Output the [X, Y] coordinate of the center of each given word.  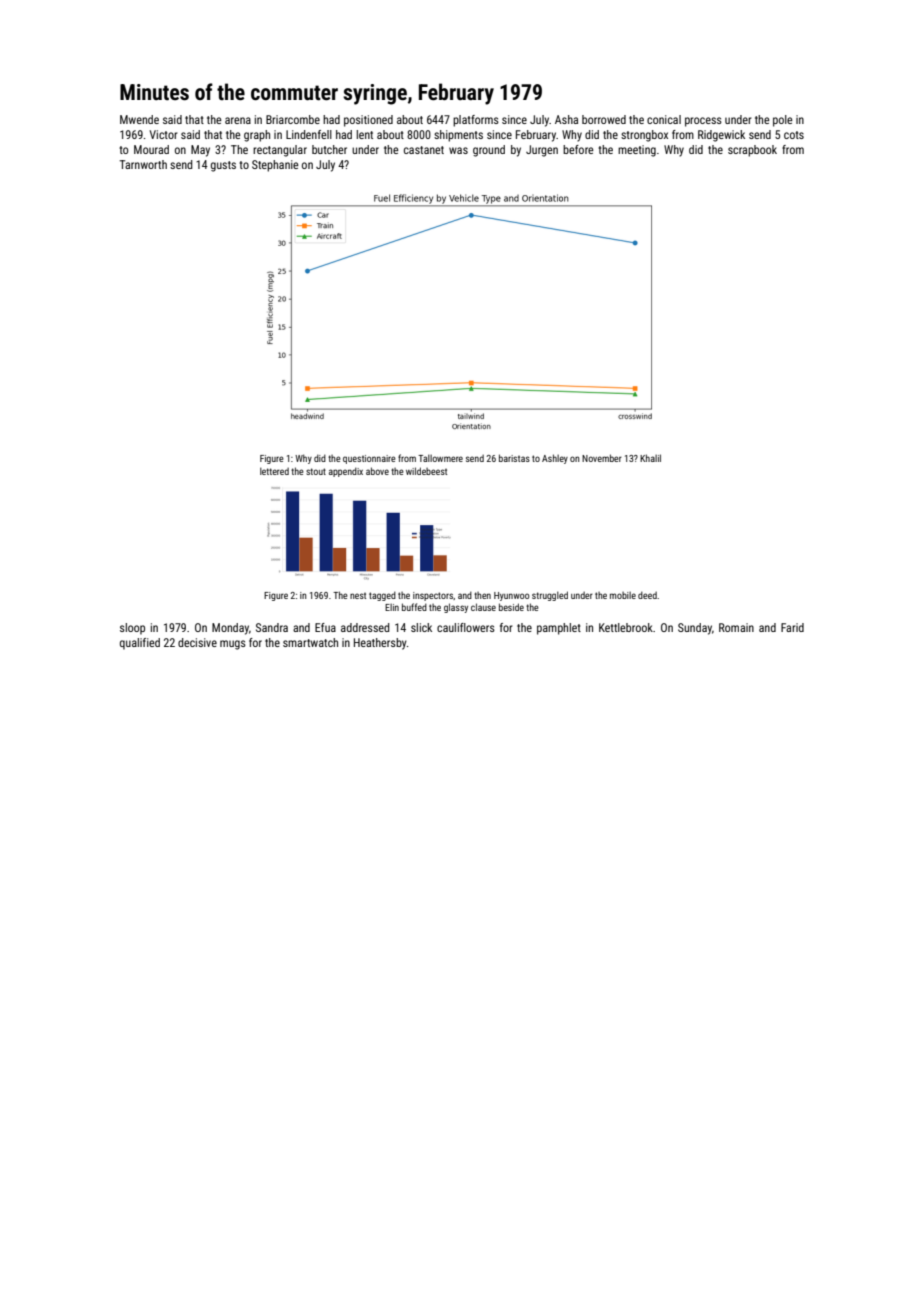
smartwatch [310, 642]
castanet [424, 150]
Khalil [650, 458]
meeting [637, 151]
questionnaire [369, 459]
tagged [382, 596]
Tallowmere [440, 458]
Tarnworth [143, 164]
